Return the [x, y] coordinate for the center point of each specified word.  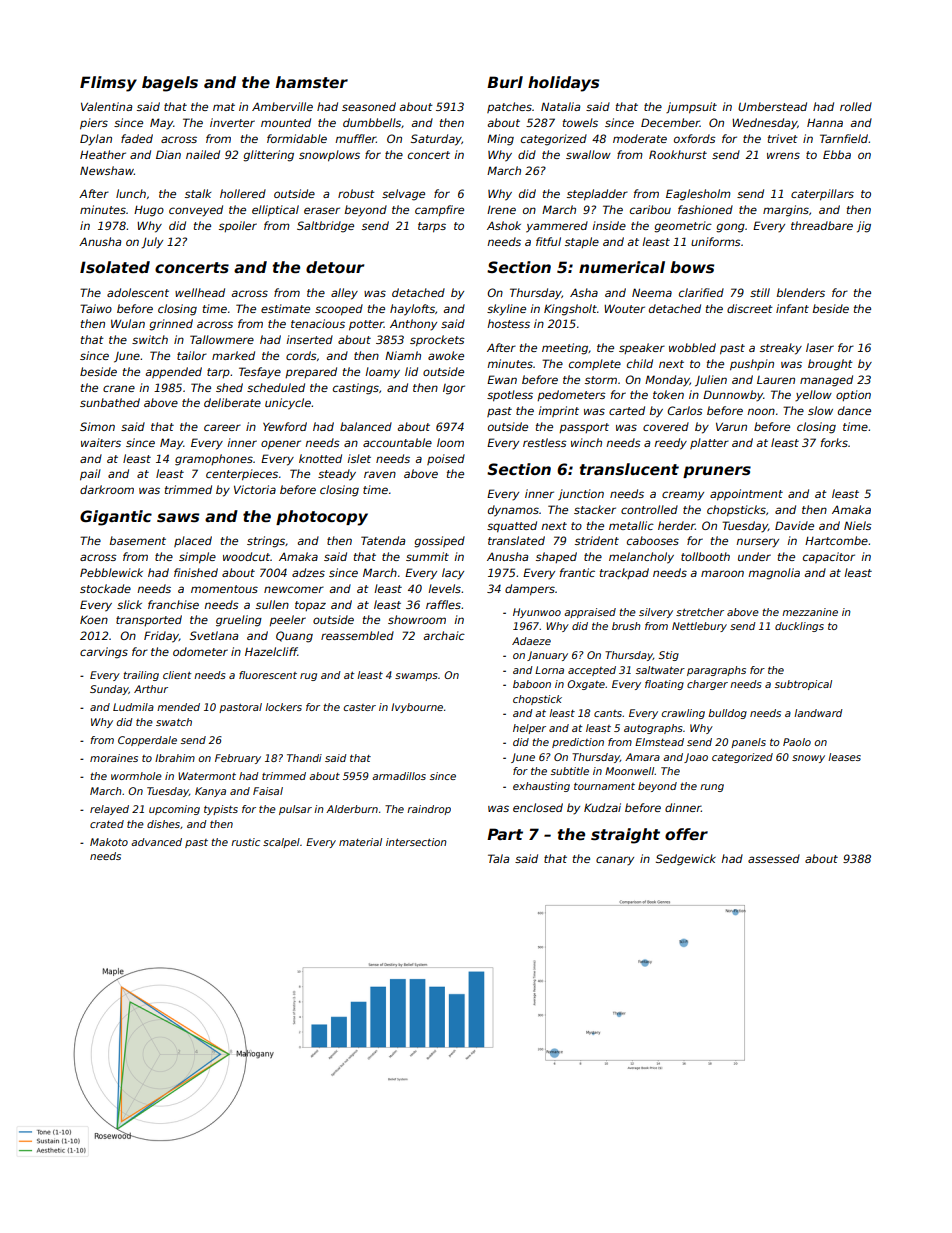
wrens [783, 155]
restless [545, 442]
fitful [548, 241]
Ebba [837, 154]
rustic [245, 842]
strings [266, 542]
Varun [731, 426]
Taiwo [96, 308]
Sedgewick [686, 860]
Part [505, 834]
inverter [232, 122]
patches [509, 107]
